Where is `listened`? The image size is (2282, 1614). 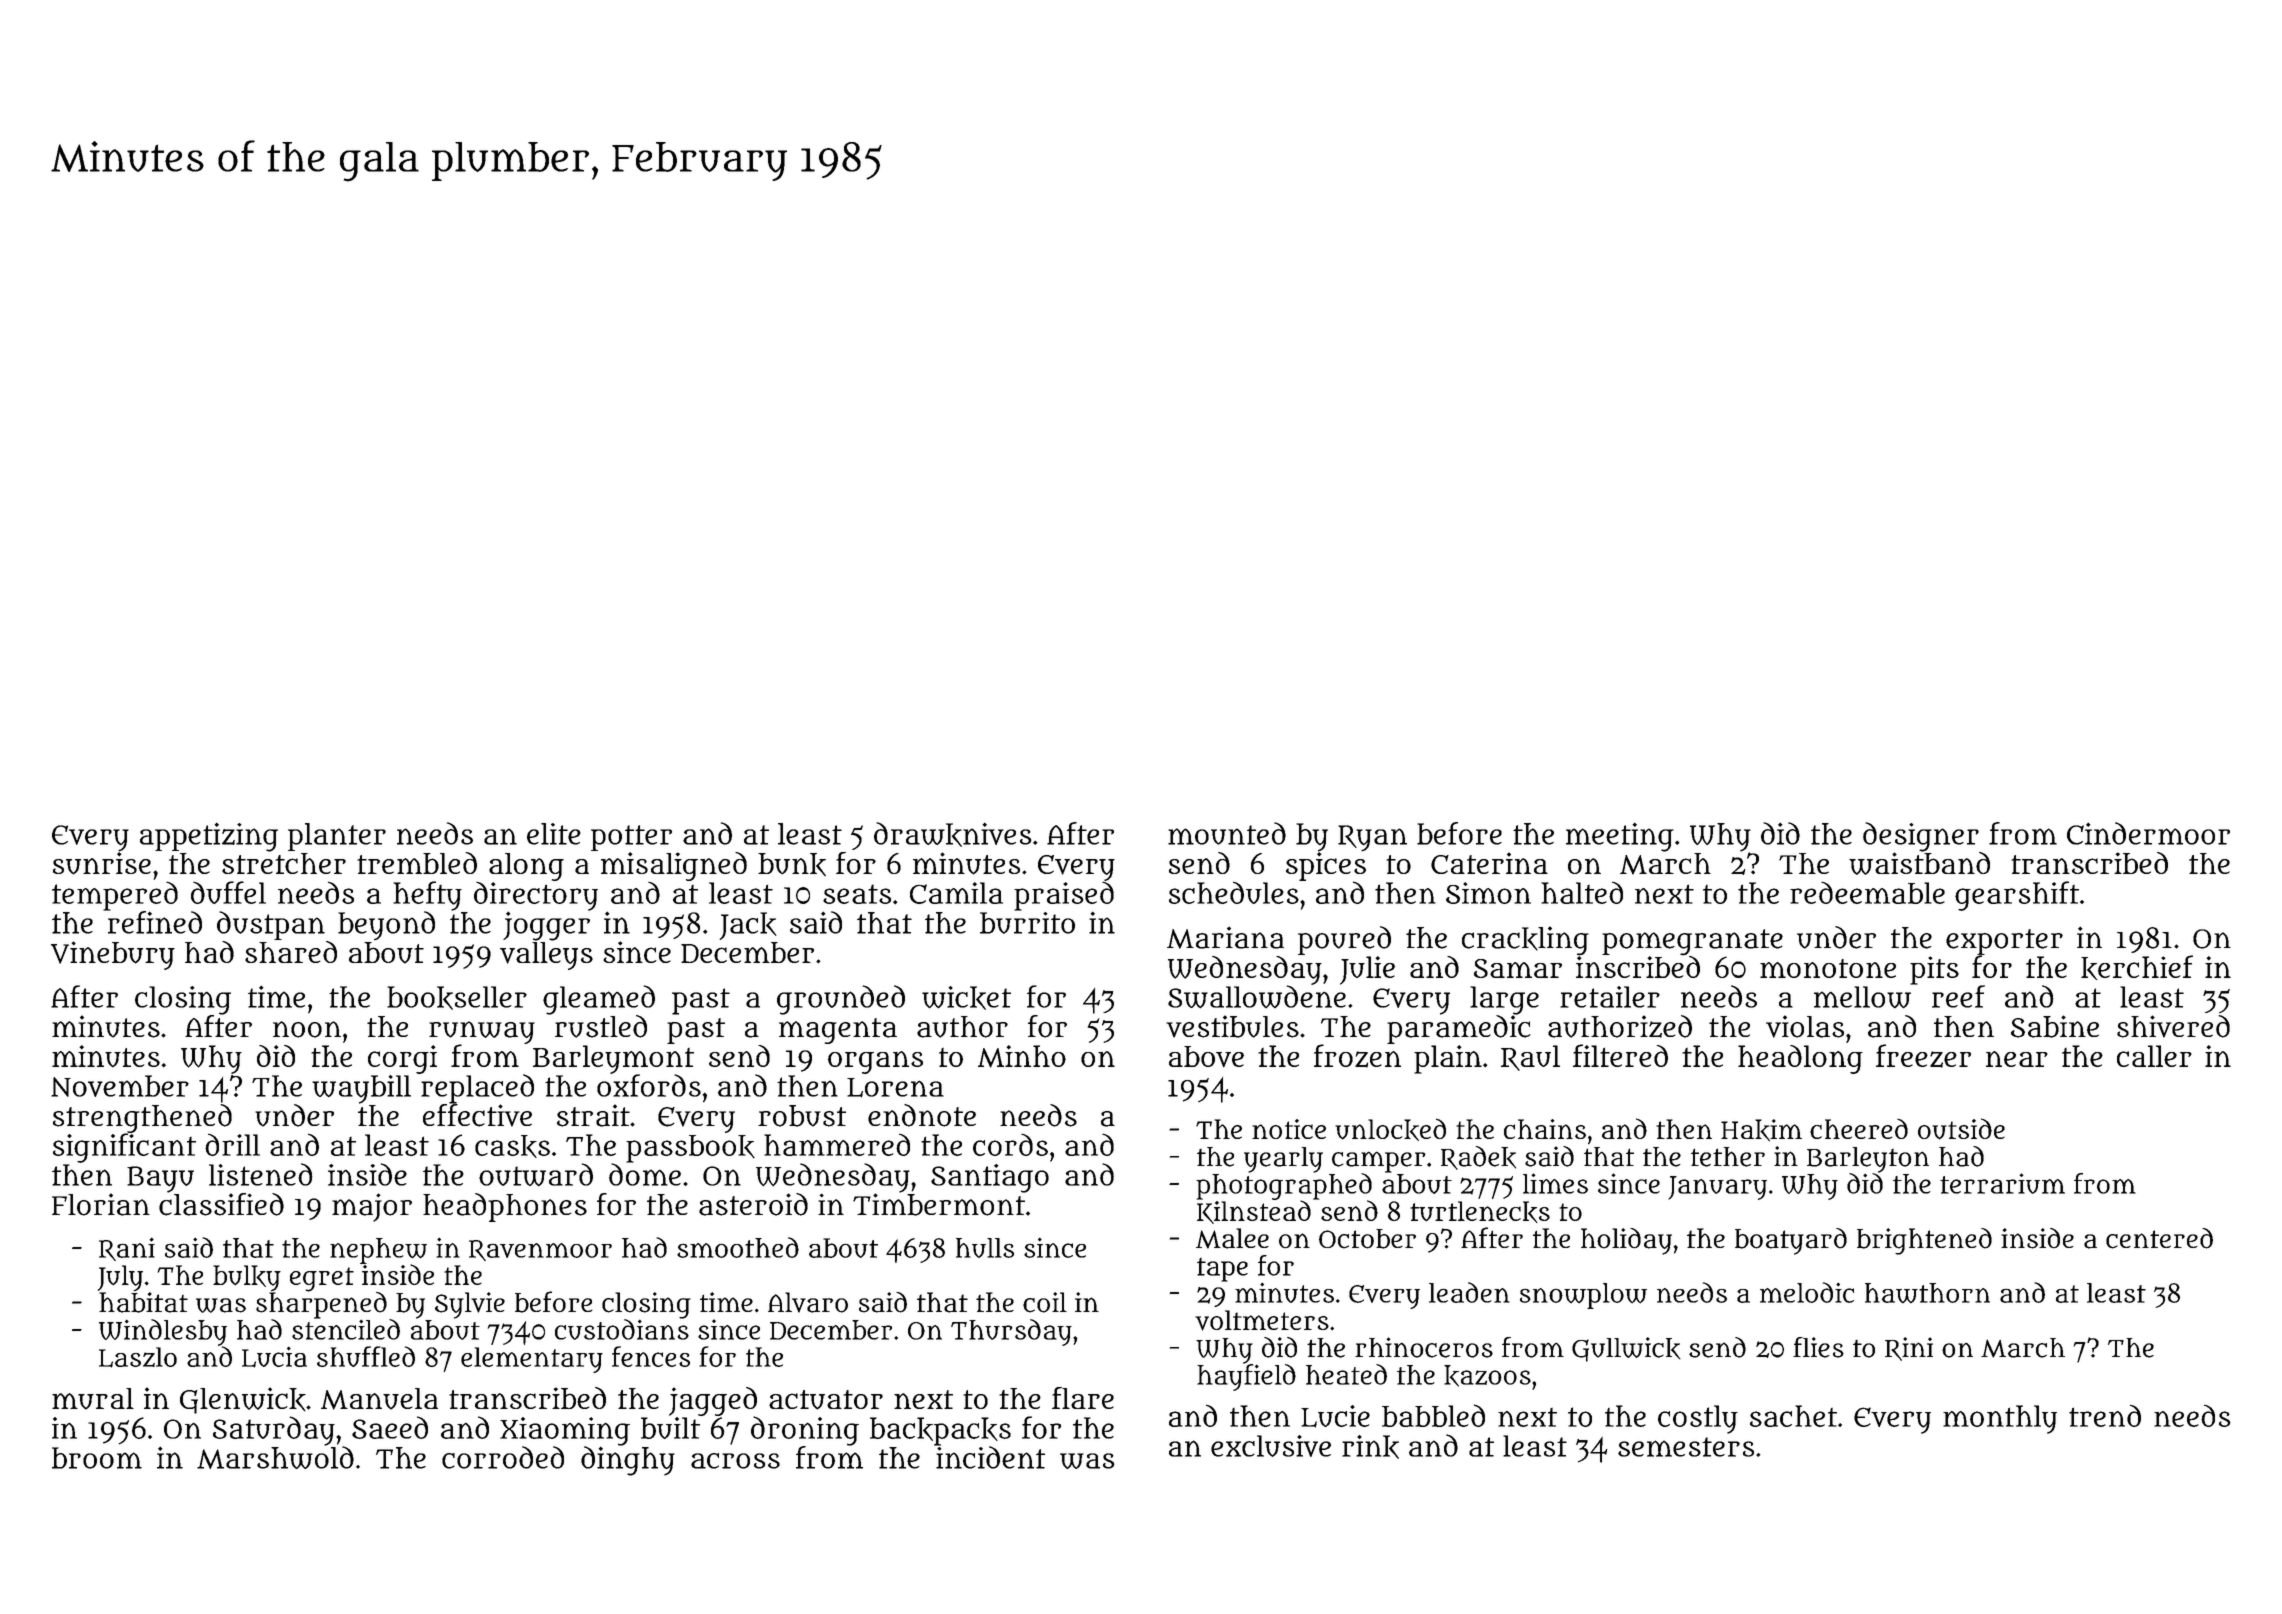 listened is located at coordinates (261, 1174).
